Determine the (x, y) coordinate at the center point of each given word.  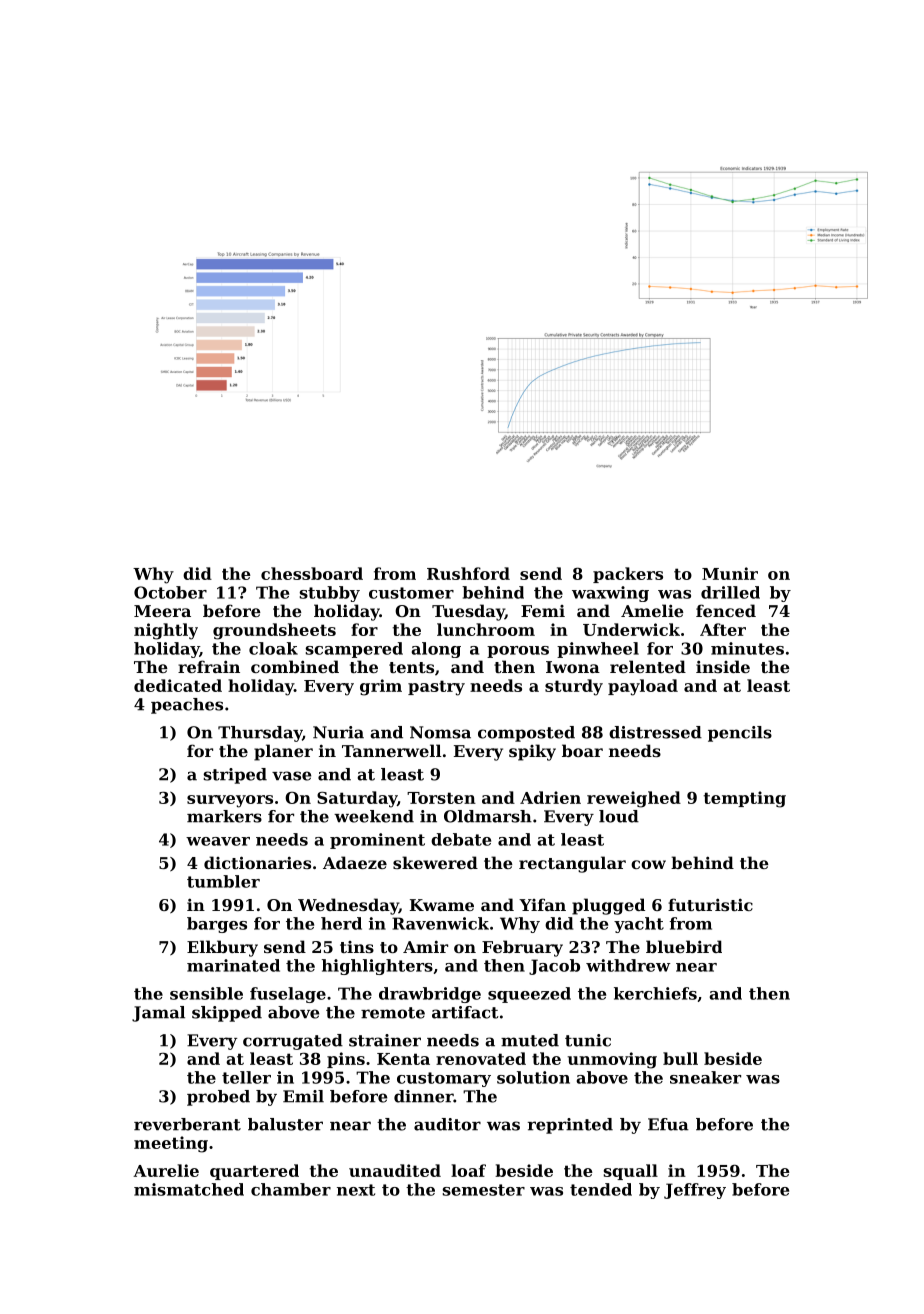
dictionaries (257, 862)
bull (680, 1058)
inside (723, 666)
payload (643, 687)
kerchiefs (655, 993)
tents (411, 667)
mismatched (189, 1189)
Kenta (403, 1059)
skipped (227, 1014)
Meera (162, 611)
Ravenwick (440, 923)
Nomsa (440, 732)
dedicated (178, 685)
